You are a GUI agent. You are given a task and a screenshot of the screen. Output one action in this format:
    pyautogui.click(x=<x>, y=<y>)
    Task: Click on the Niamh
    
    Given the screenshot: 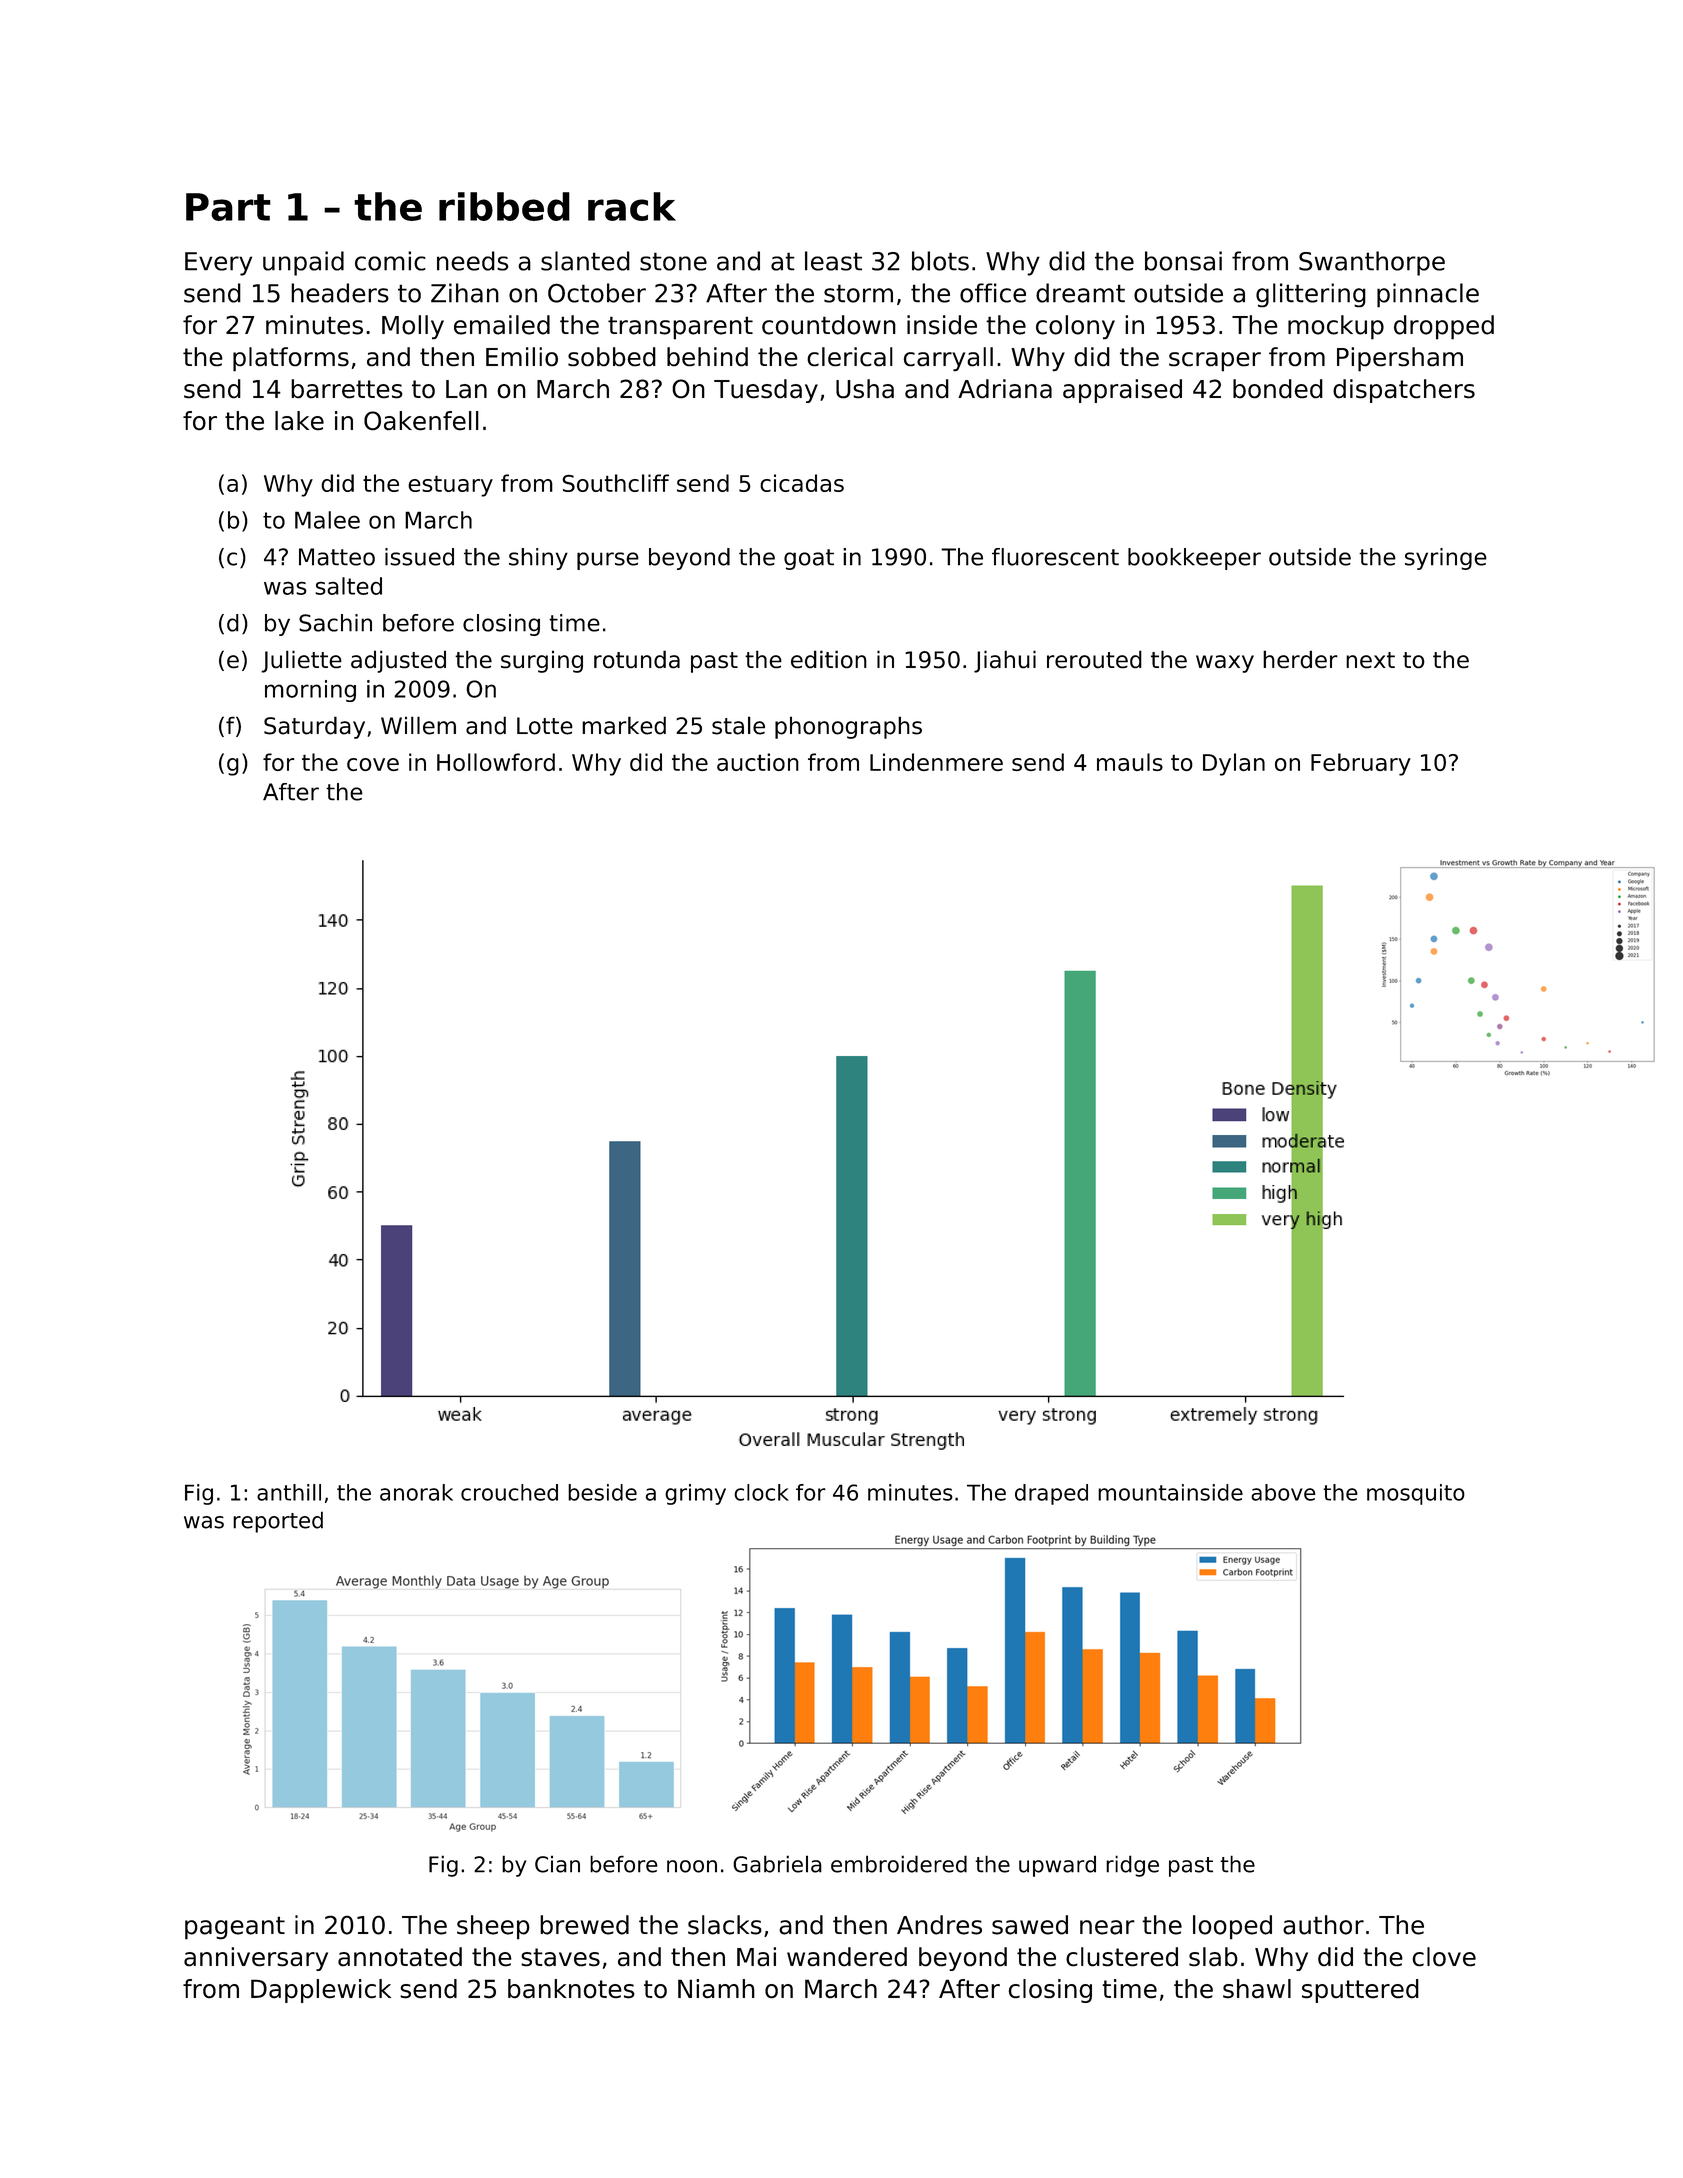 What is the action you would take?
    pyautogui.click(x=716, y=1988)
